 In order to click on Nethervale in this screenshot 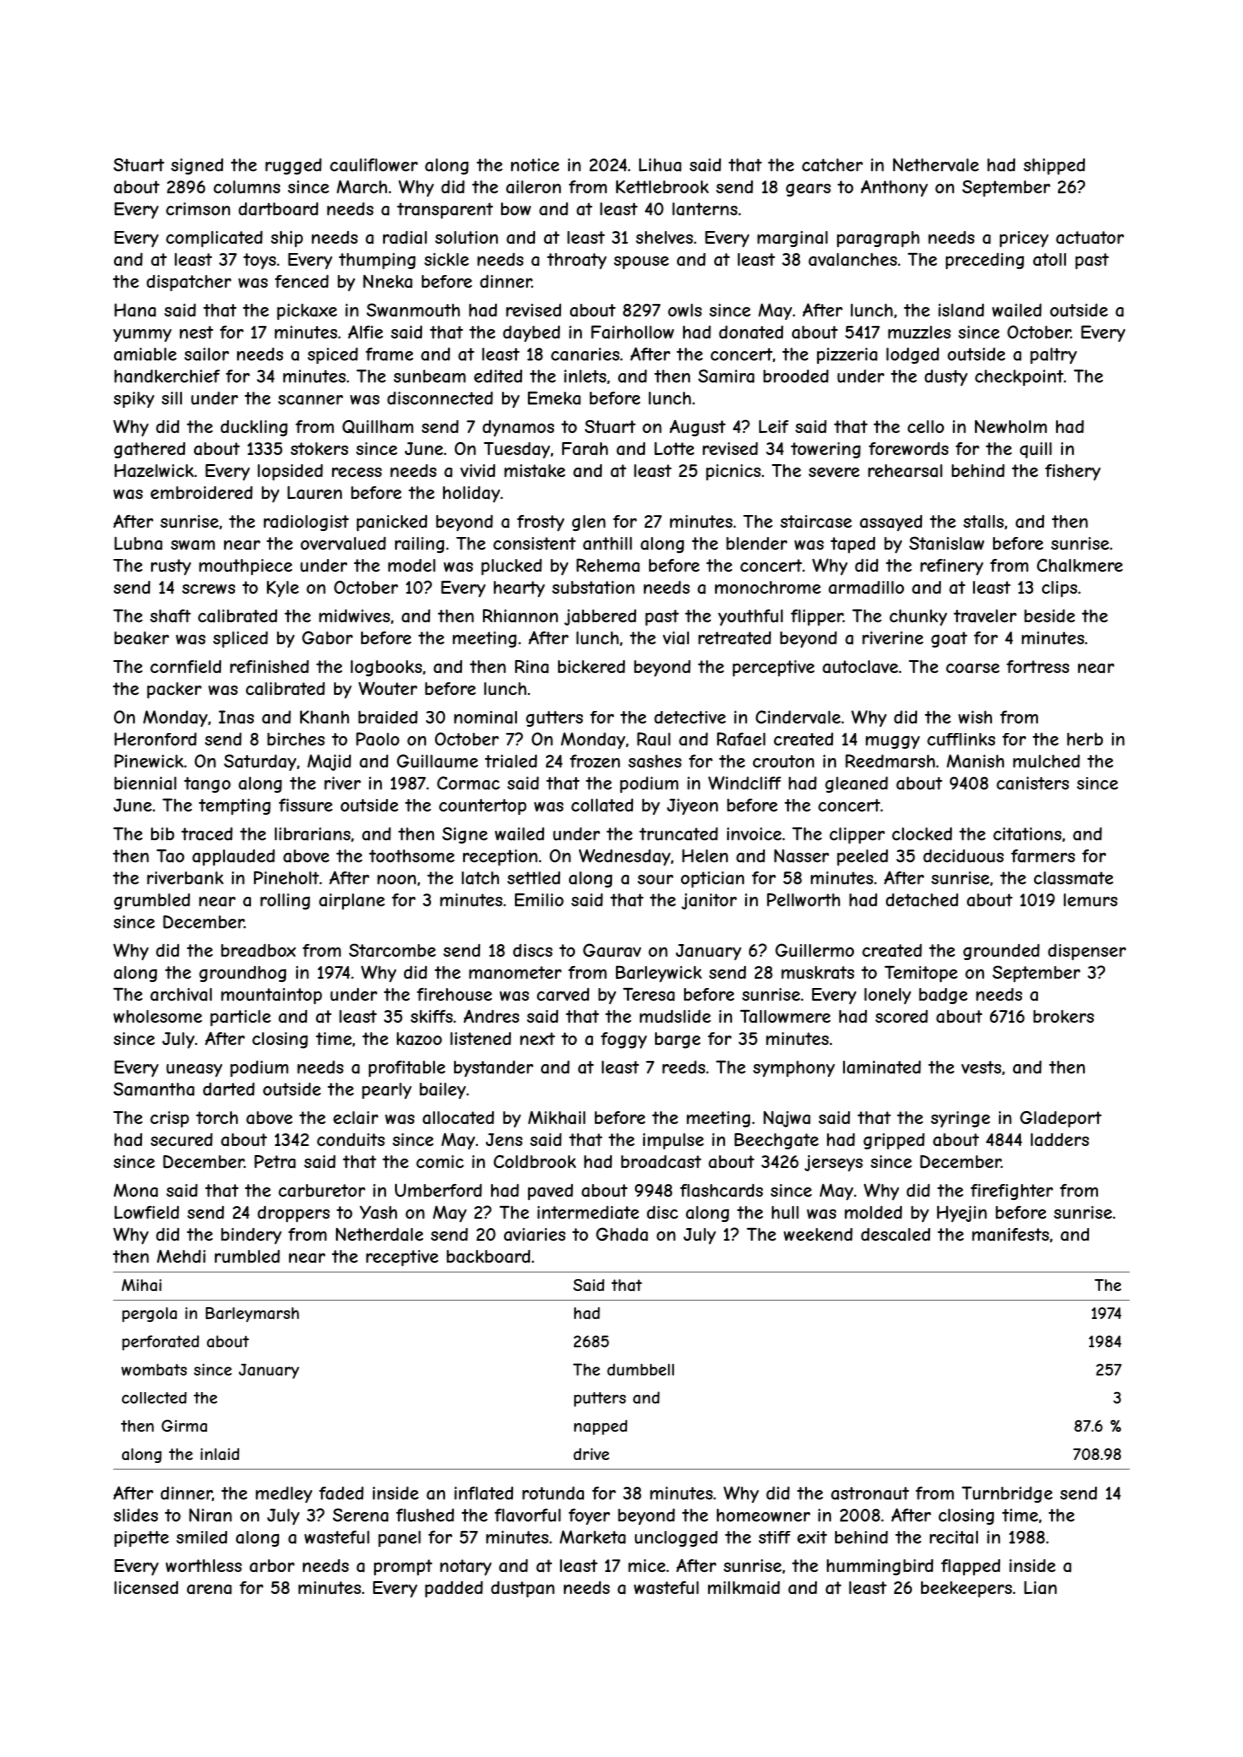, I will do `click(936, 165)`.
